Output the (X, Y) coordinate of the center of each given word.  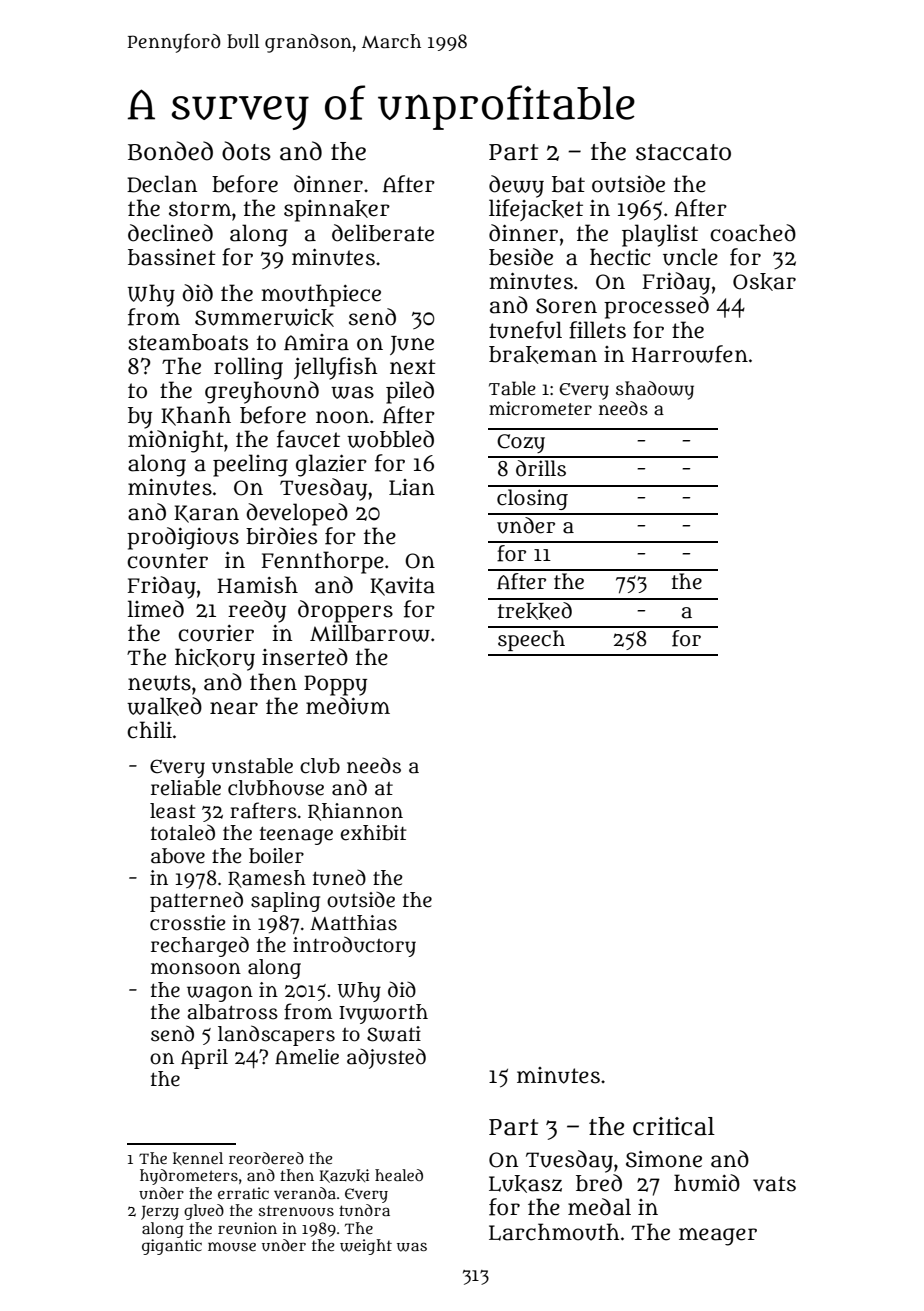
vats (774, 1184)
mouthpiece (321, 295)
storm (200, 209)
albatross (232, 1012)
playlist (660, 235)
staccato (683, 152)
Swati (394, 1034)
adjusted (386, 1058)
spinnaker (337, 211)
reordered (266, 1158)
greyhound (262, 392)
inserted (305, 657)
